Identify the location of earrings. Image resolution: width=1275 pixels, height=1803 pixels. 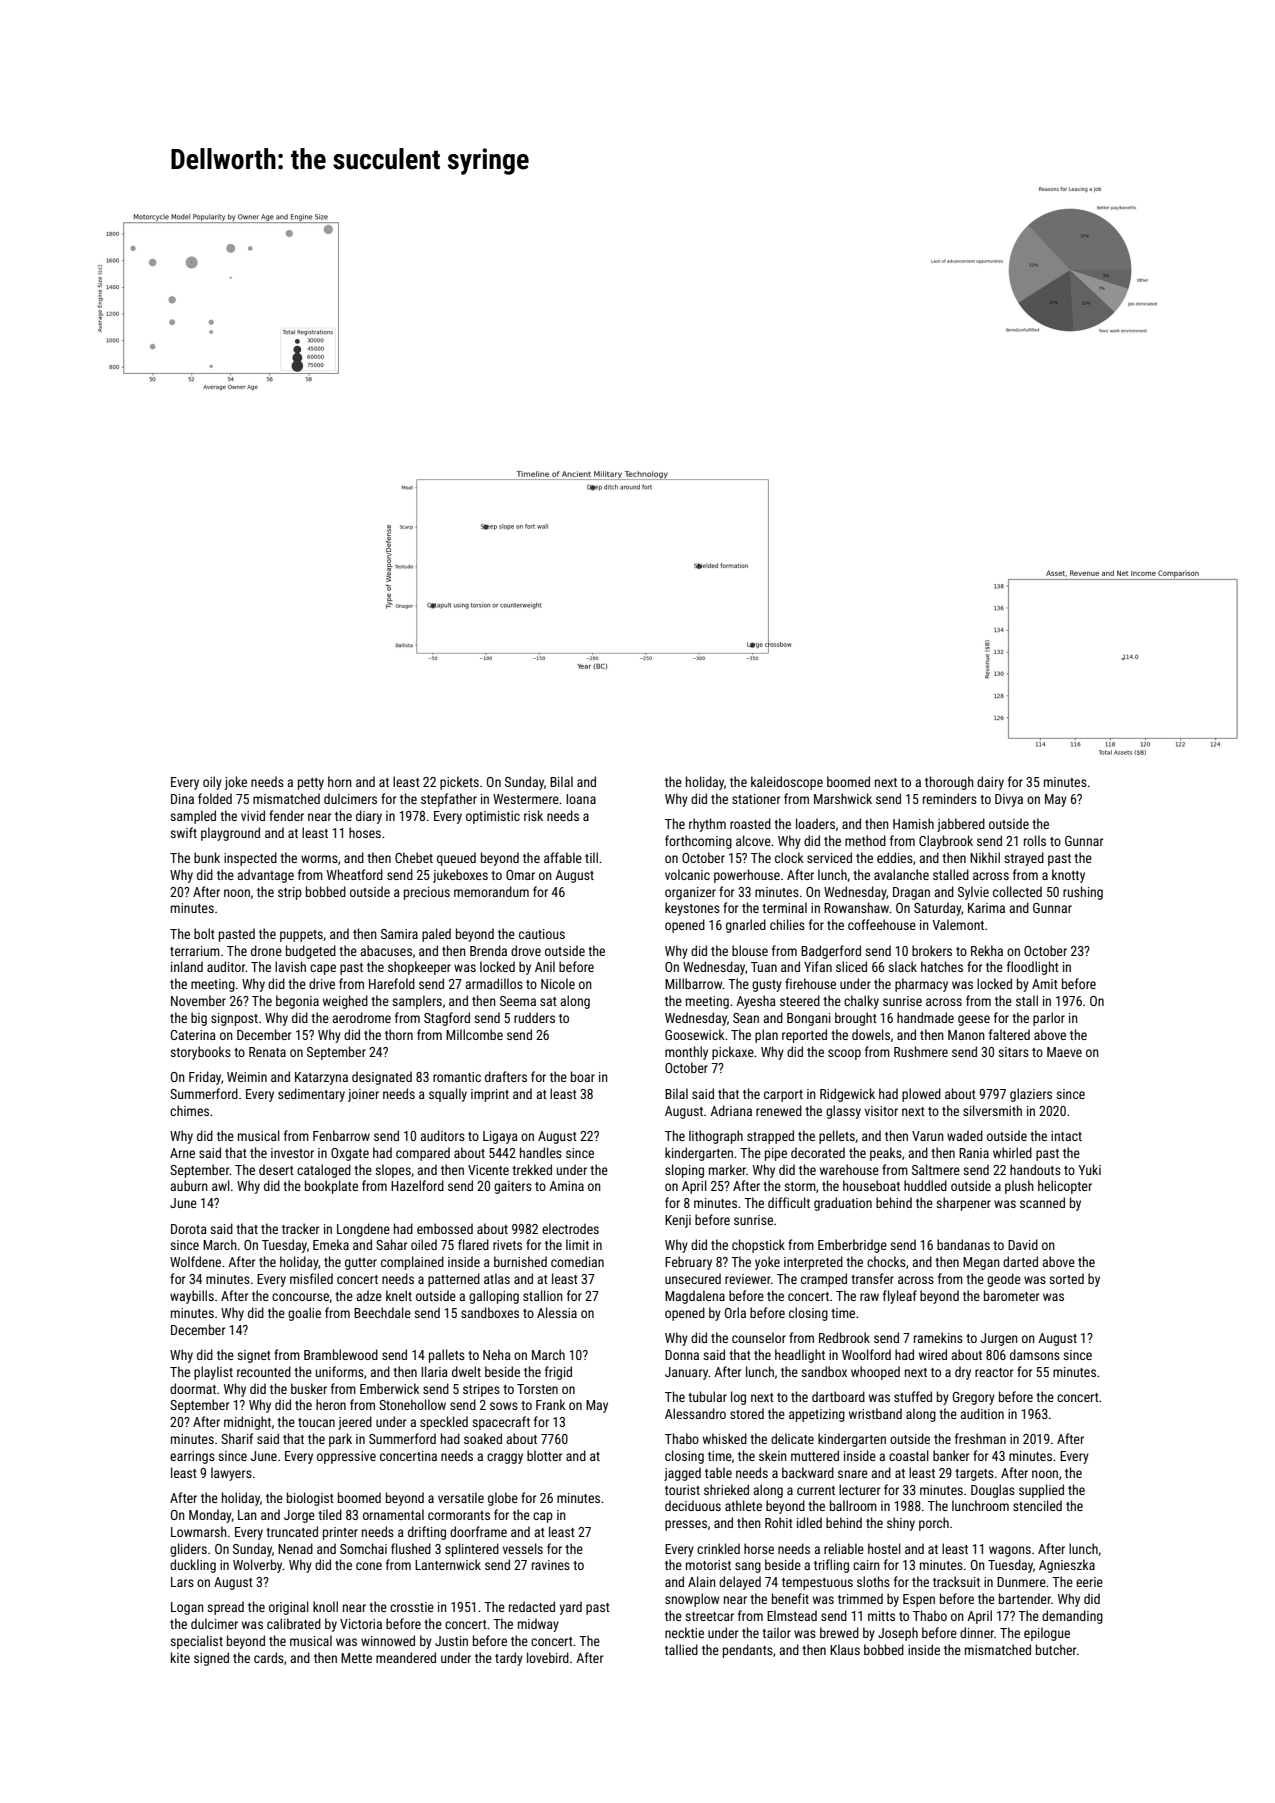
(192, 1457).
